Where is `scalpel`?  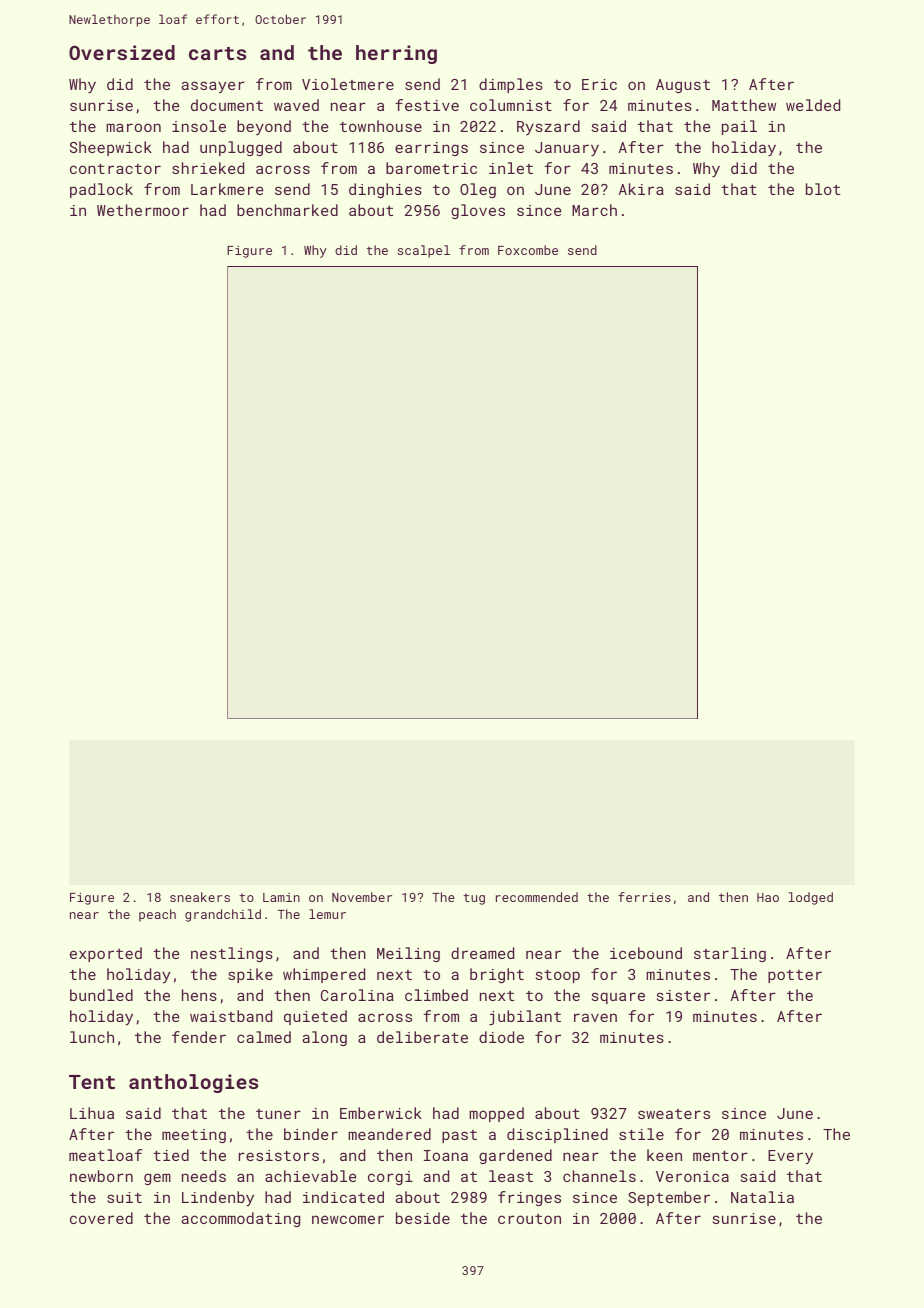 scalpel is located at coordinates (424, 251).
